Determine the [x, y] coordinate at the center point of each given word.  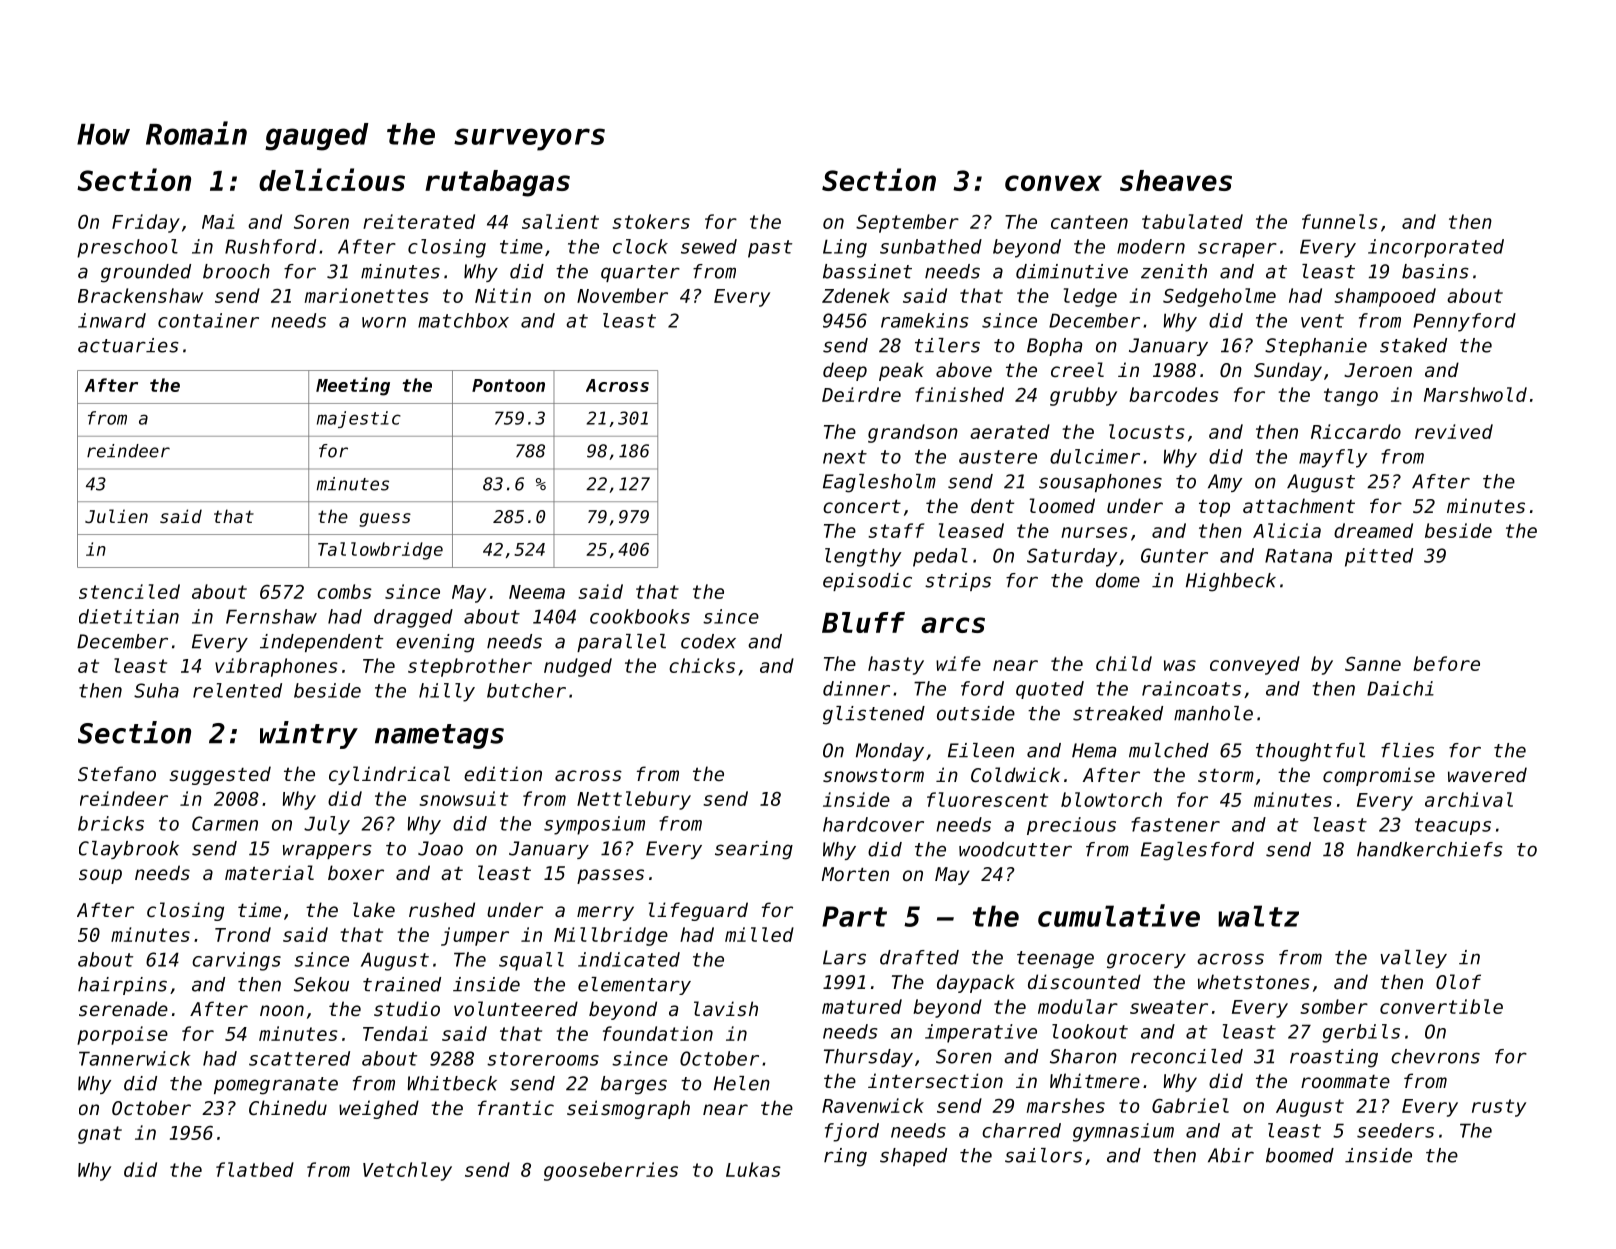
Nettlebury [634, 800]
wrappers [327, 851]
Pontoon [508, 385]
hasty [896, 665]
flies [1407, 750]
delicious [332, 179]
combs [344, 591]
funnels [1340, 221]
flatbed [255, 1169]
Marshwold [1475, 394]
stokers [651, 221]
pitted [1379, 557]
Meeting [353, 386]
